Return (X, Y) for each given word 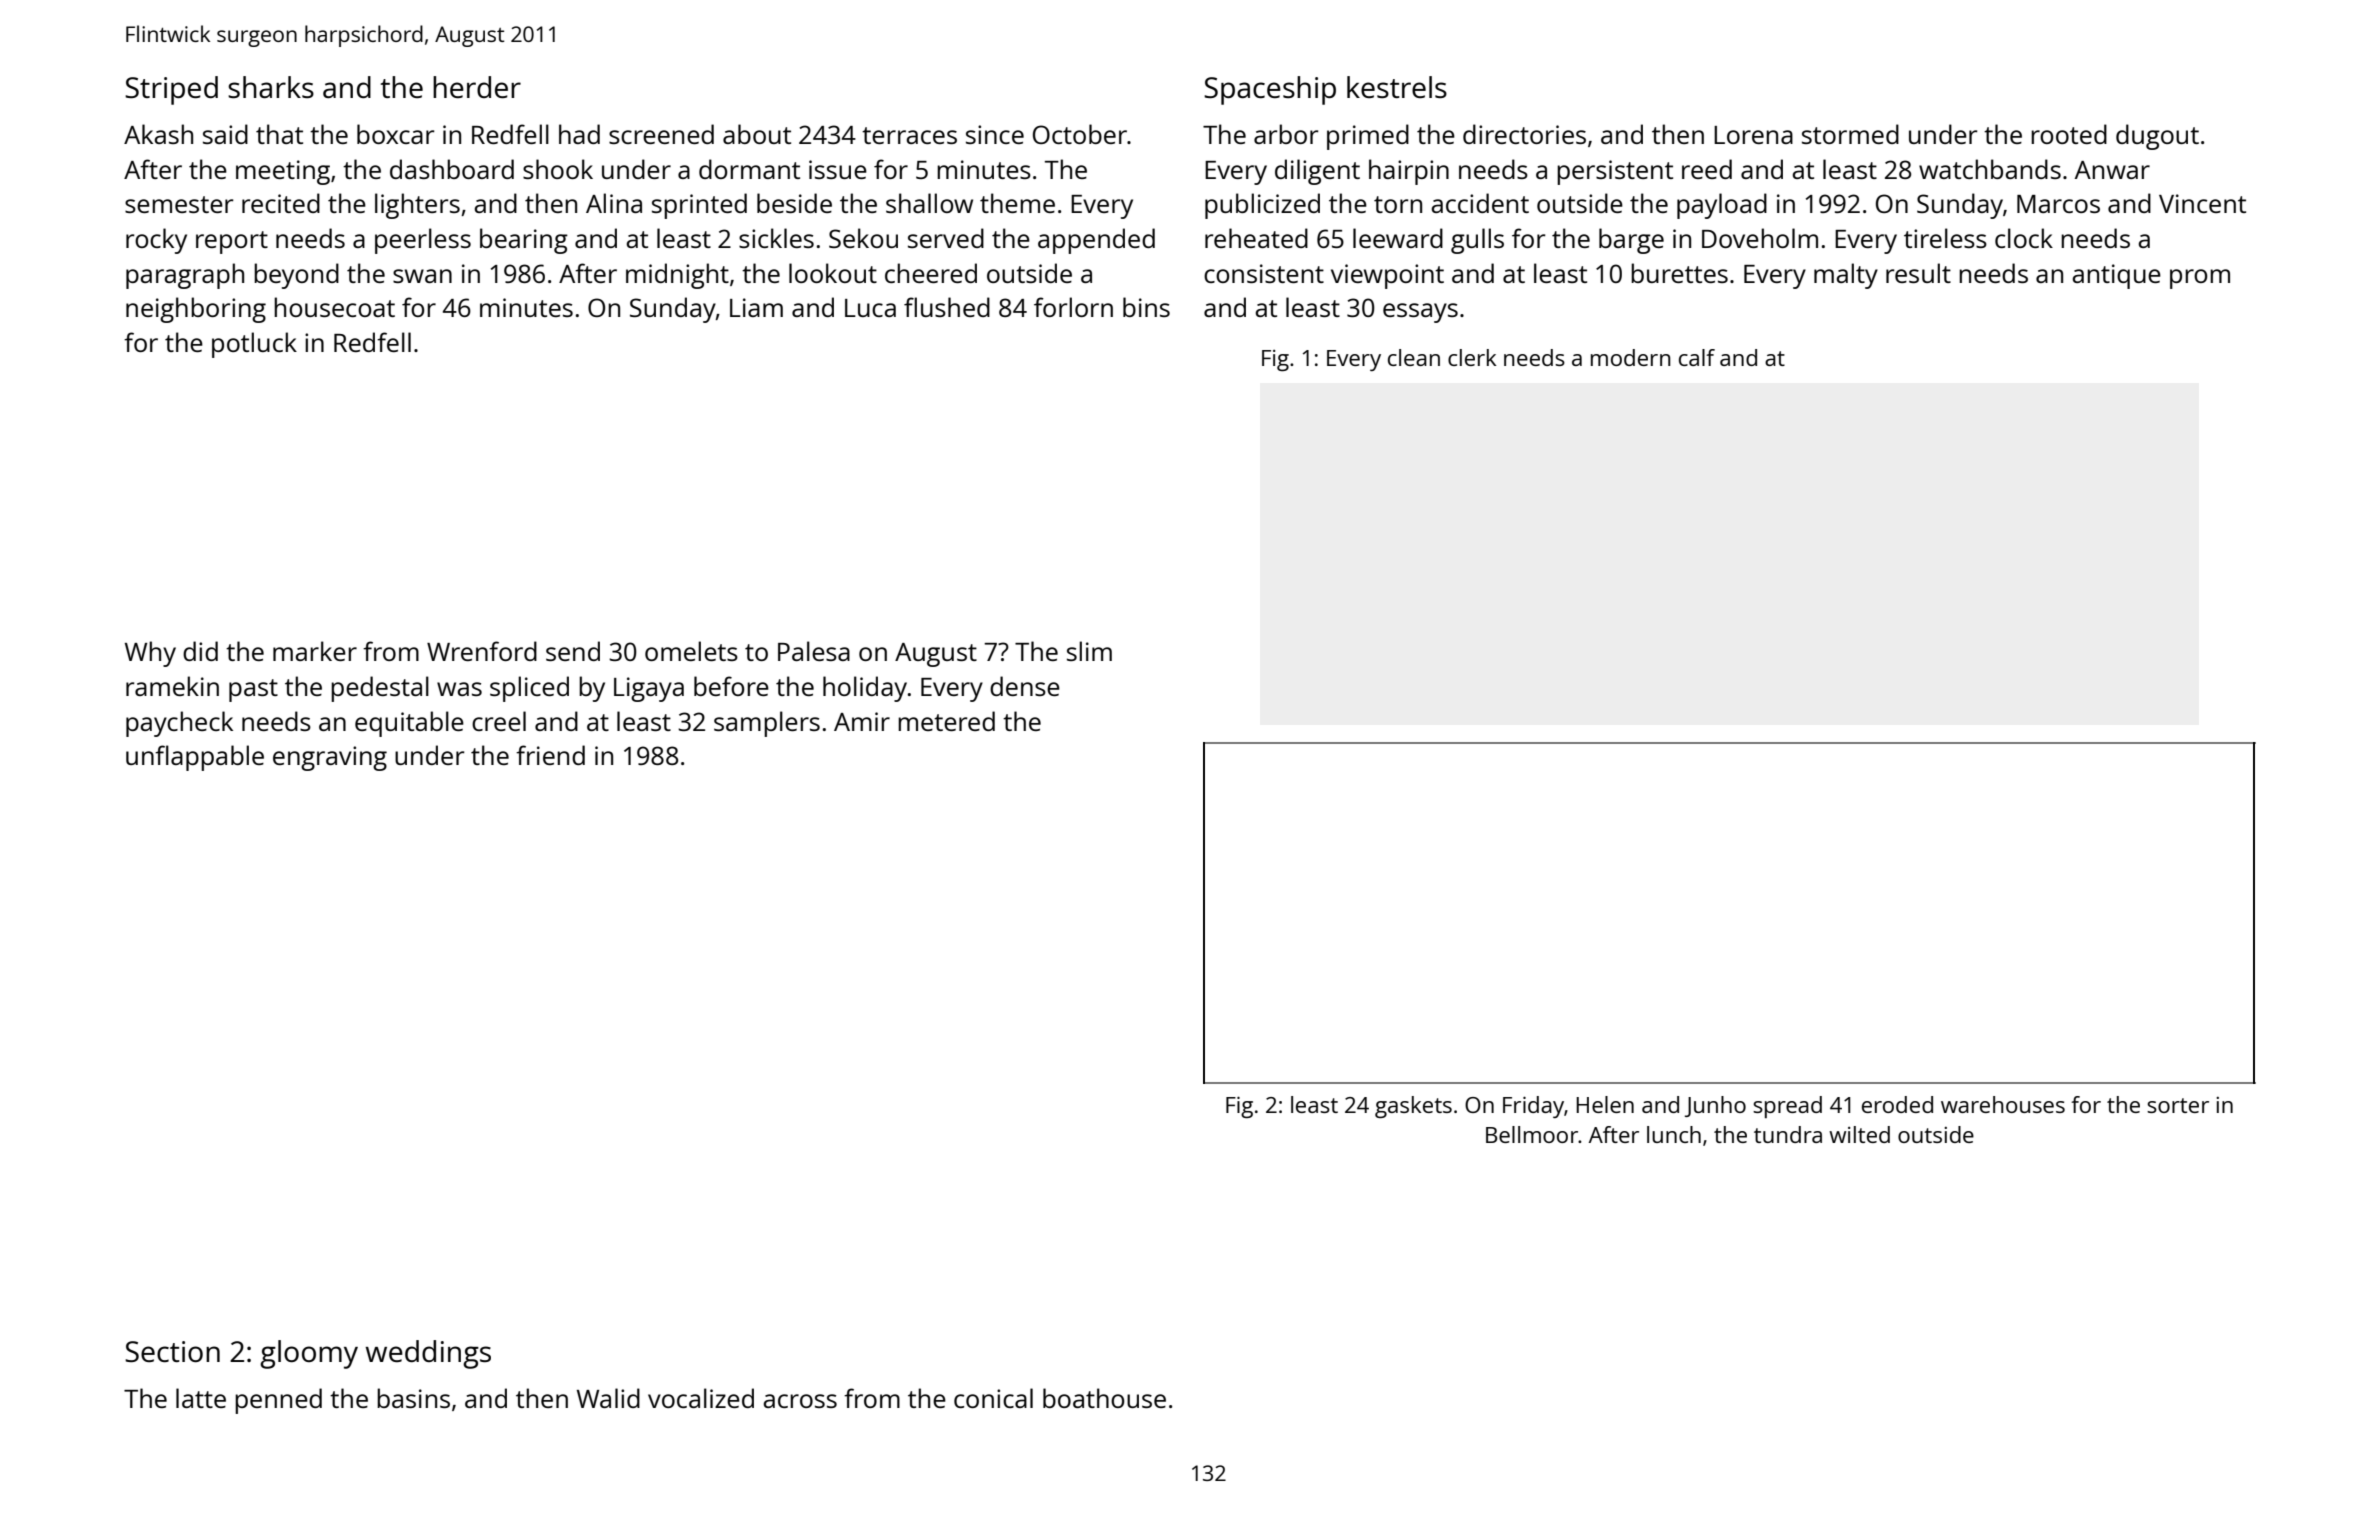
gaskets (1413, 1107)
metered (946, 721)
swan (422, 276)
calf (1697, 357)
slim (1089, 651)
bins (1146, 307)
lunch (1674, 1134)
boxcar (395, 134)
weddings (428, 1354)
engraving (330, 758)
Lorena (1753, 135)
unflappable (195, 758)
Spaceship (1270, 90)
